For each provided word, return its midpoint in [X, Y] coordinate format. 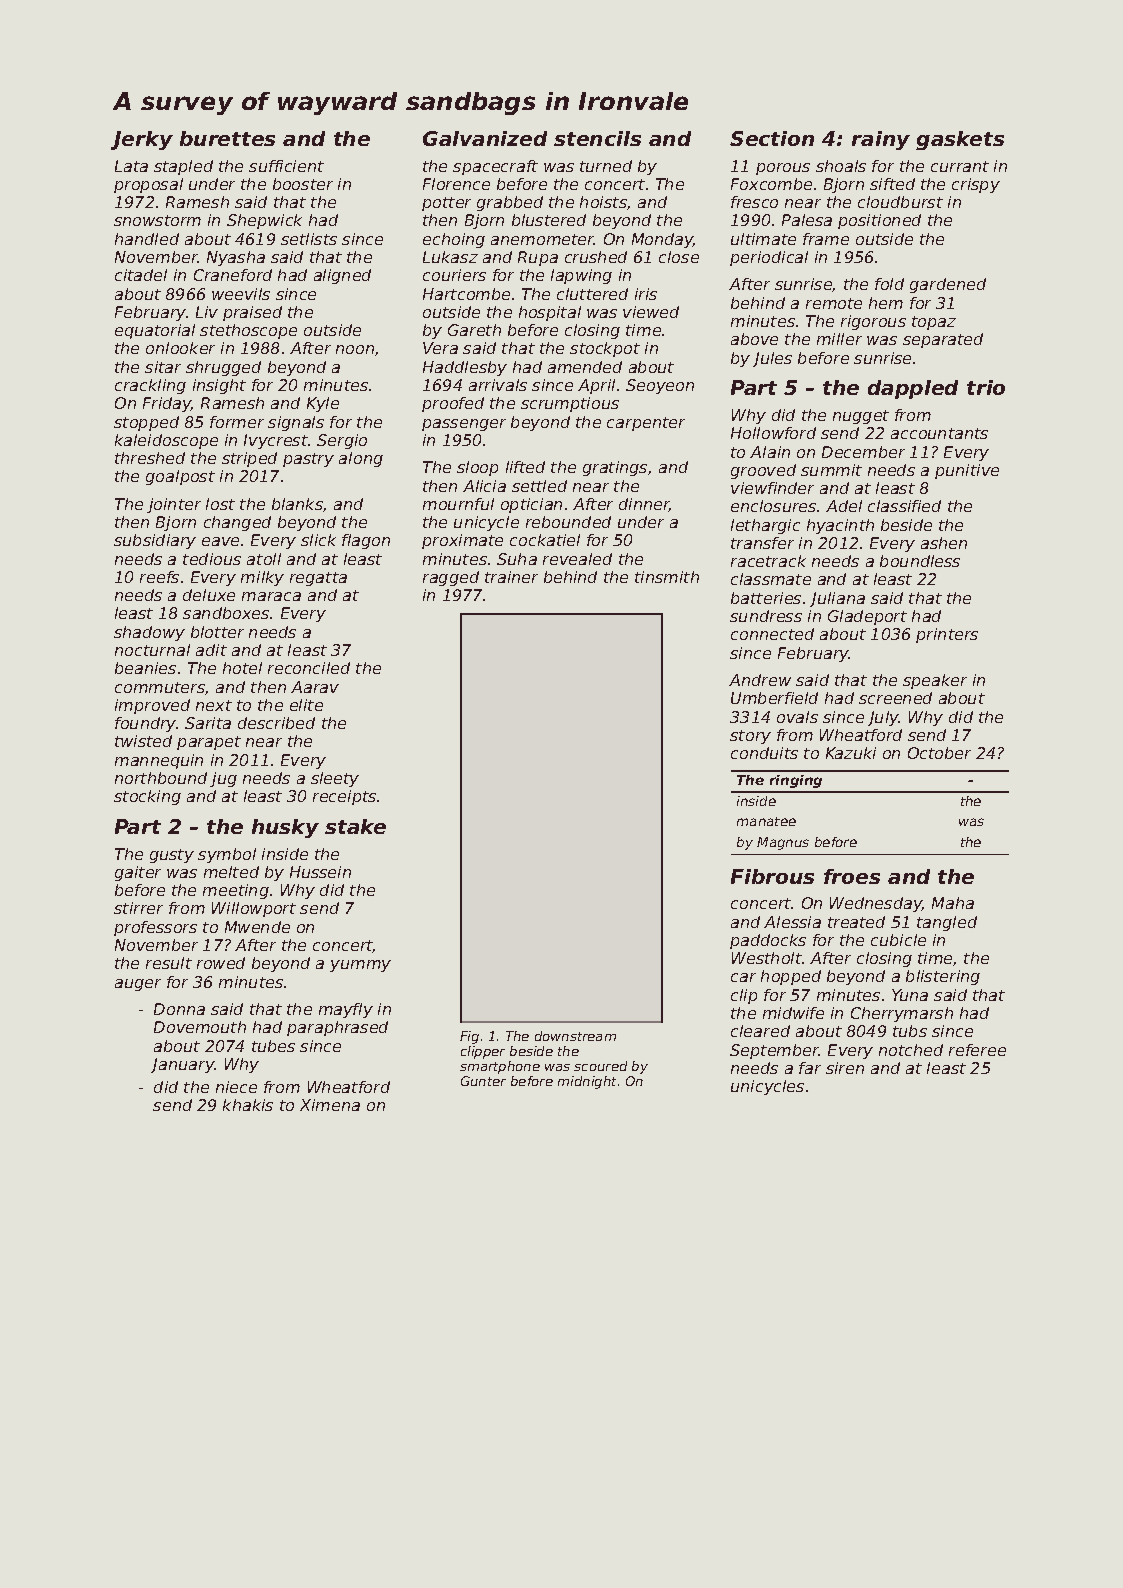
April [596, 386]
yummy [360, 966]
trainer [511, 577]
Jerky [142, 140]
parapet [209, 743]
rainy [881, 140]
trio [986, 387]
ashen [944, 543]
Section [772, 138]
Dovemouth [200, 1027]
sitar [163, 367]
